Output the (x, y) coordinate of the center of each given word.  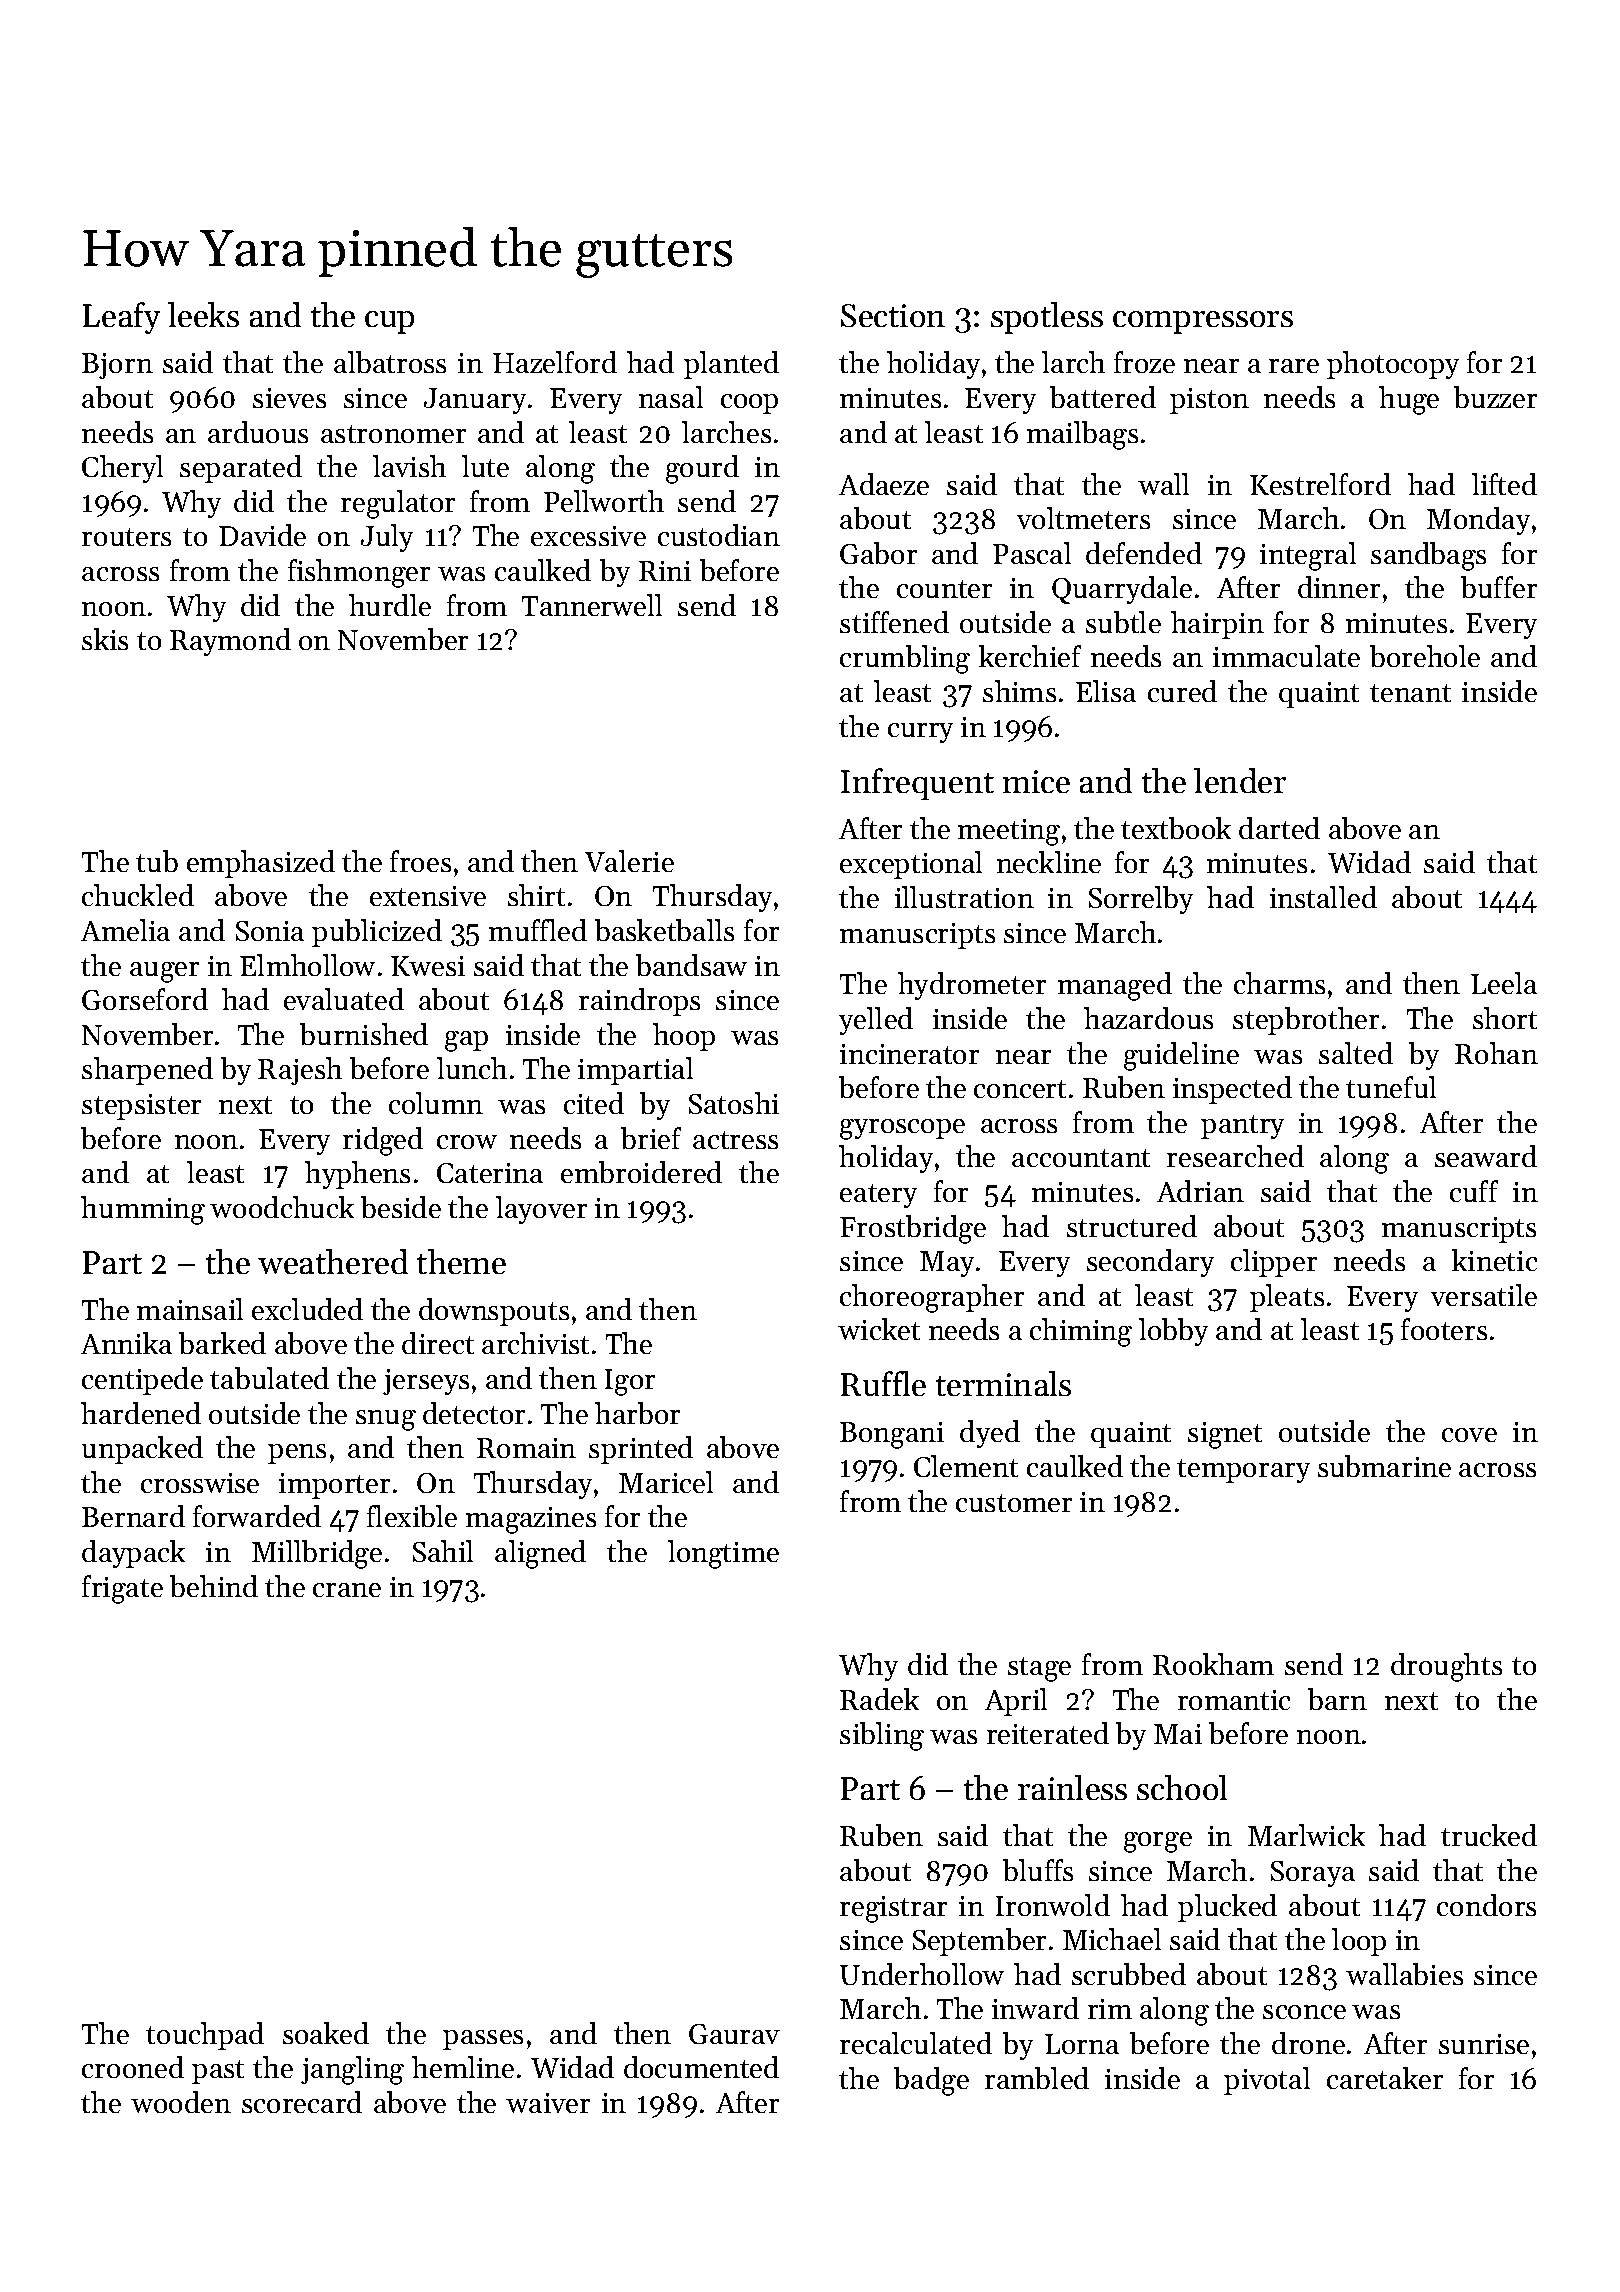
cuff (1474, 1191)
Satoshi (734, 1103)
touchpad (205, 2036)
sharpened (147, 1071)
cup (389, 322)
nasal (671, 397)
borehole (1425, 656)
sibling (882, 1736)
